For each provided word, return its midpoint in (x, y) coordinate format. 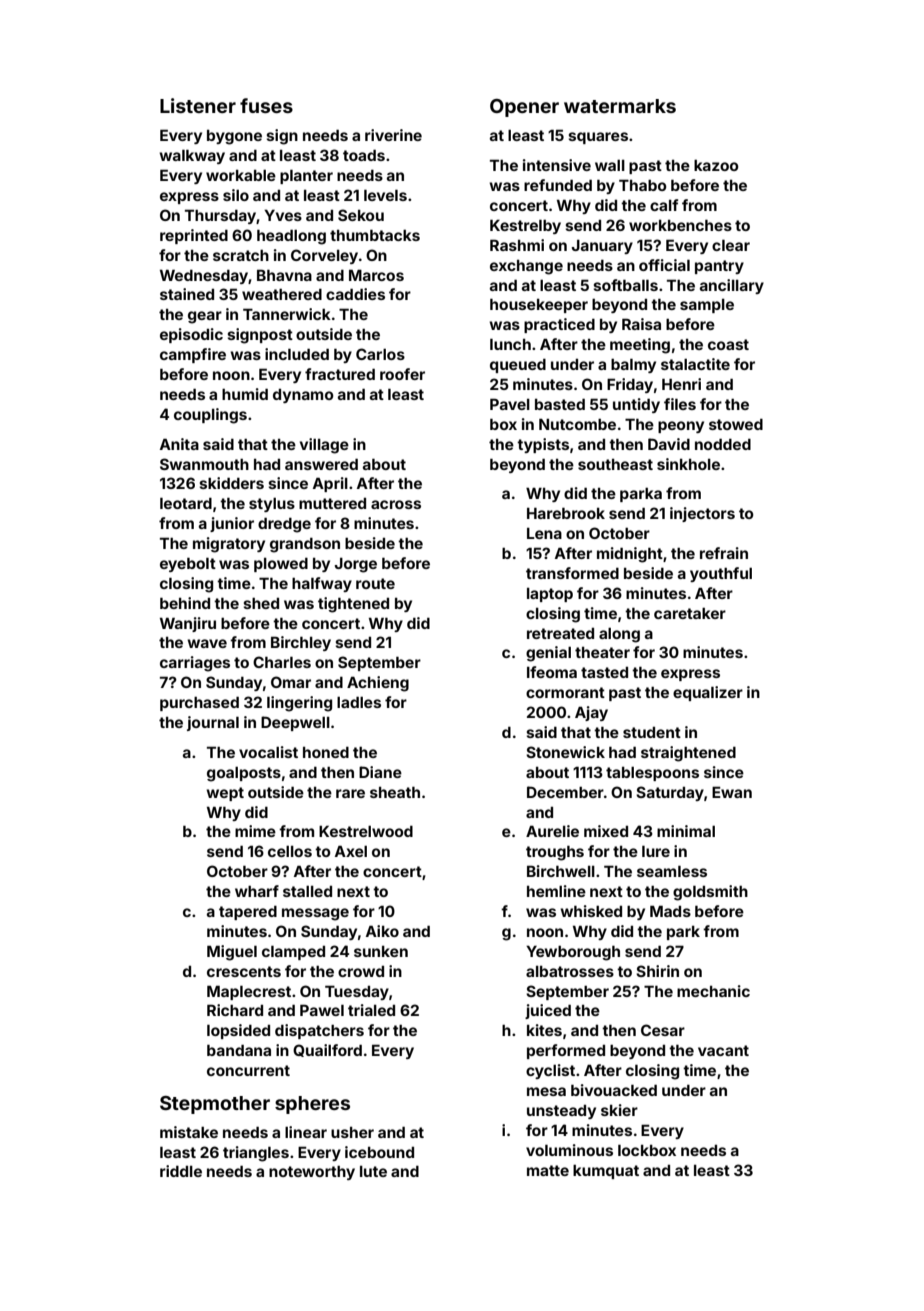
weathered (282, 294)
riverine (393, 135)
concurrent (248, 1070)
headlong (291, 237)
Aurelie (552, 831)
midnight (630, 555)
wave (207, 643)
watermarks (620, 106)
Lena (544, 533)
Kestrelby (525, 226)
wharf (257, 891)
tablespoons (652, 774)
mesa (546, 1091)
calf (664, 205)
